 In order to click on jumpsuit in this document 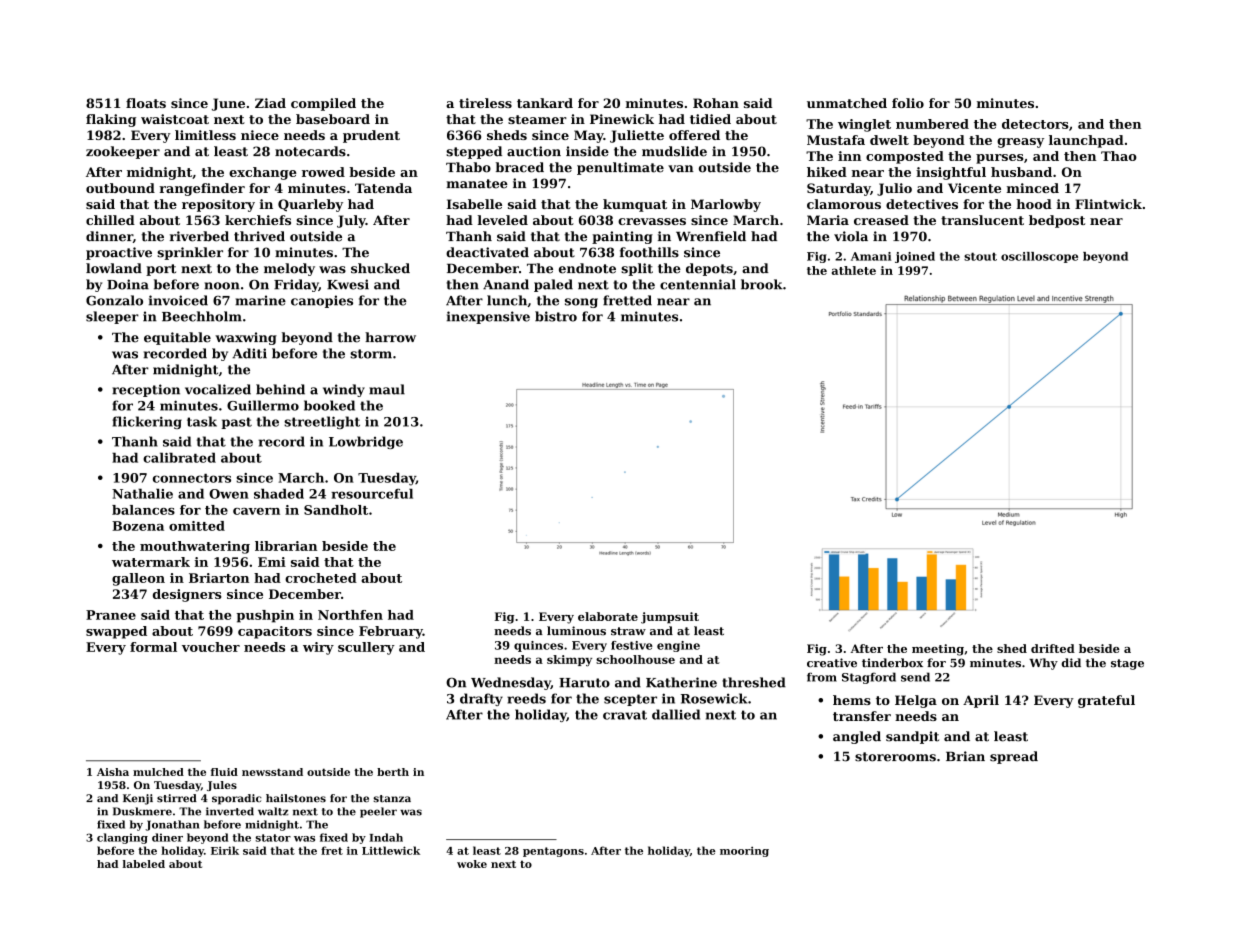, I will do `click(670, 618)`.
